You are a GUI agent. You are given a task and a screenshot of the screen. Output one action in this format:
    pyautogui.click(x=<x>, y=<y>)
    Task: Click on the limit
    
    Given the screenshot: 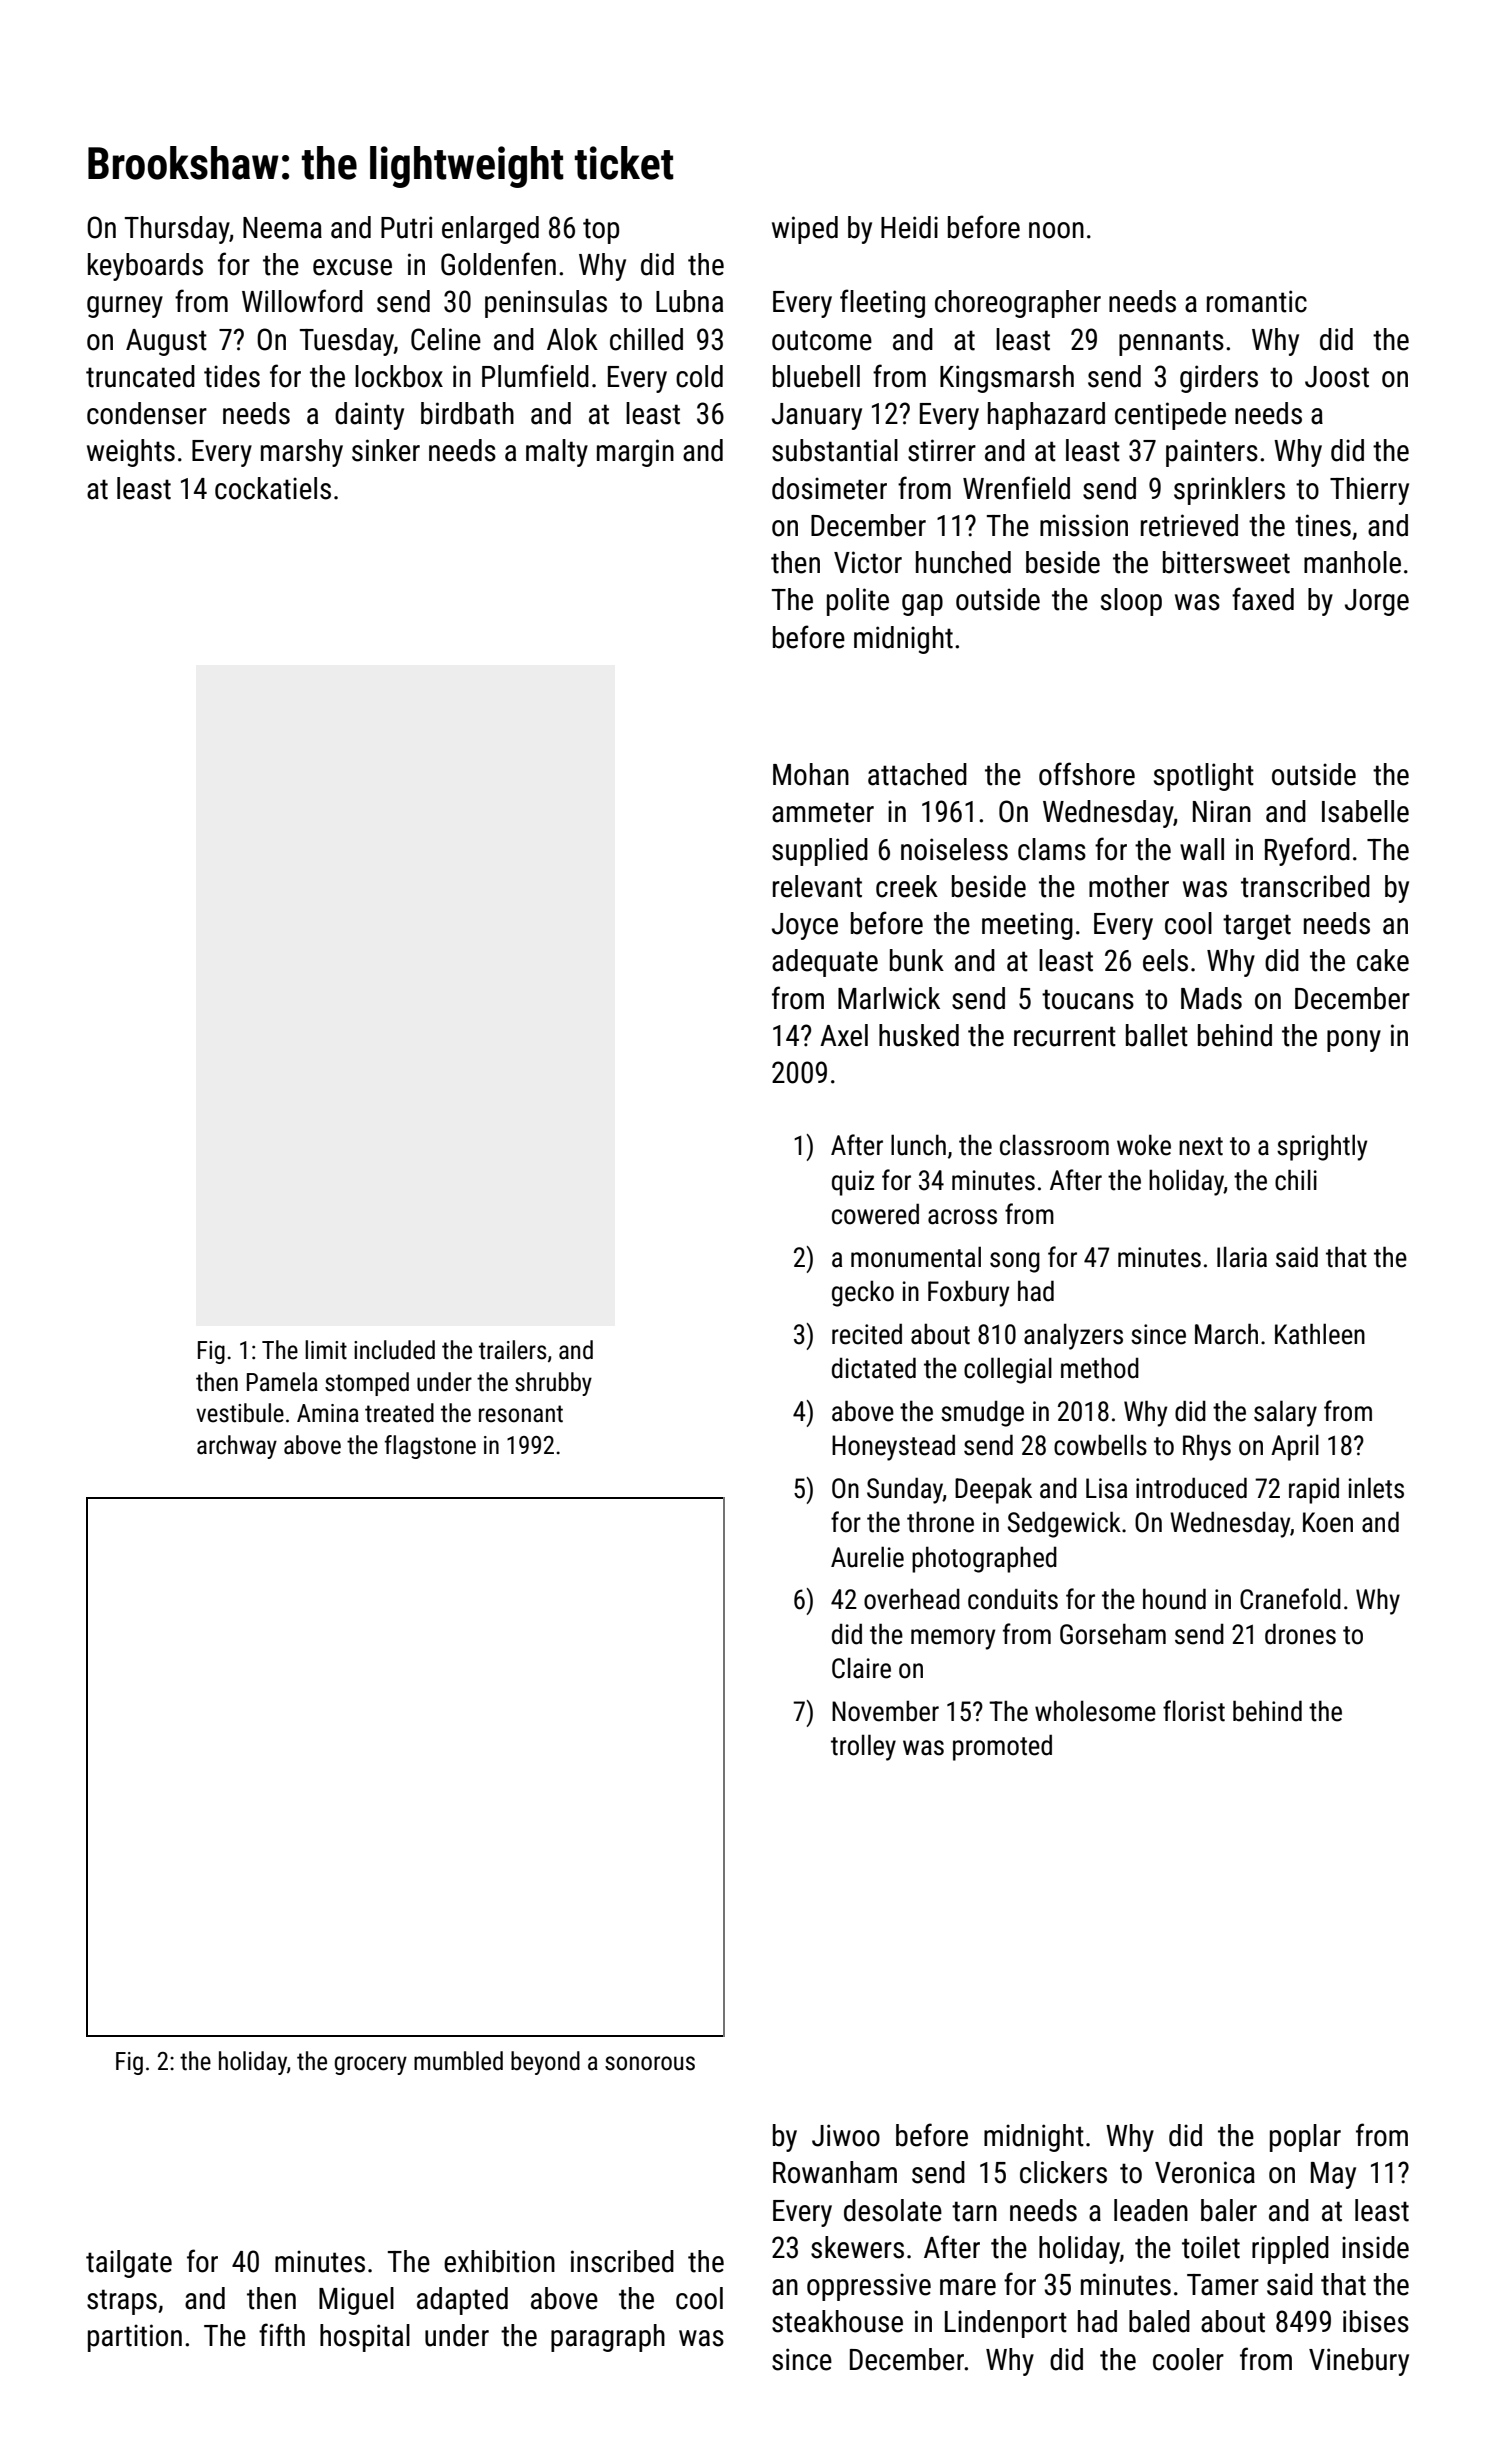 What is the action you would take?
    pyautogui.click(x=326, y=1350)
